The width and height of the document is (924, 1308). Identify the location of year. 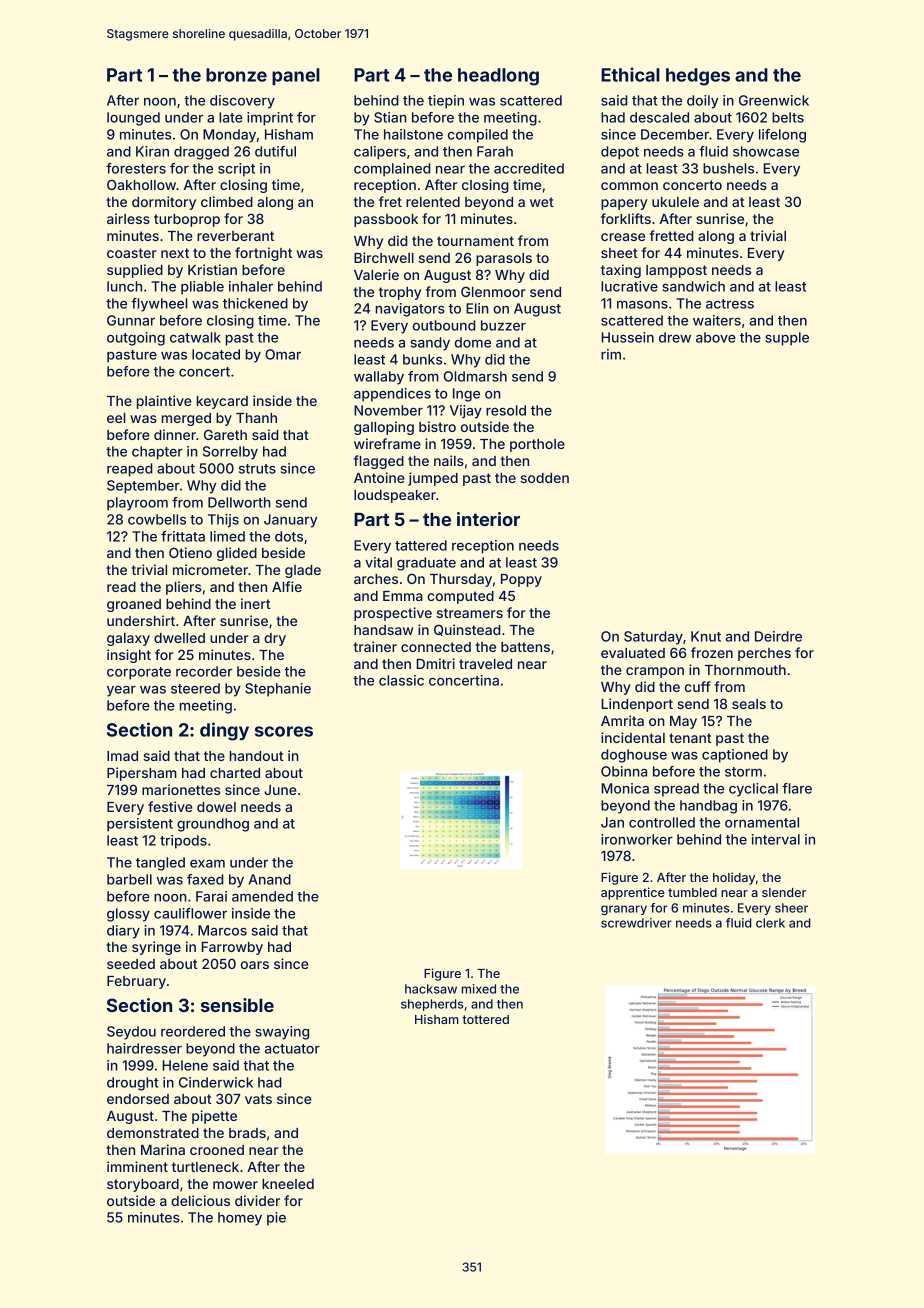
(121, 691).
